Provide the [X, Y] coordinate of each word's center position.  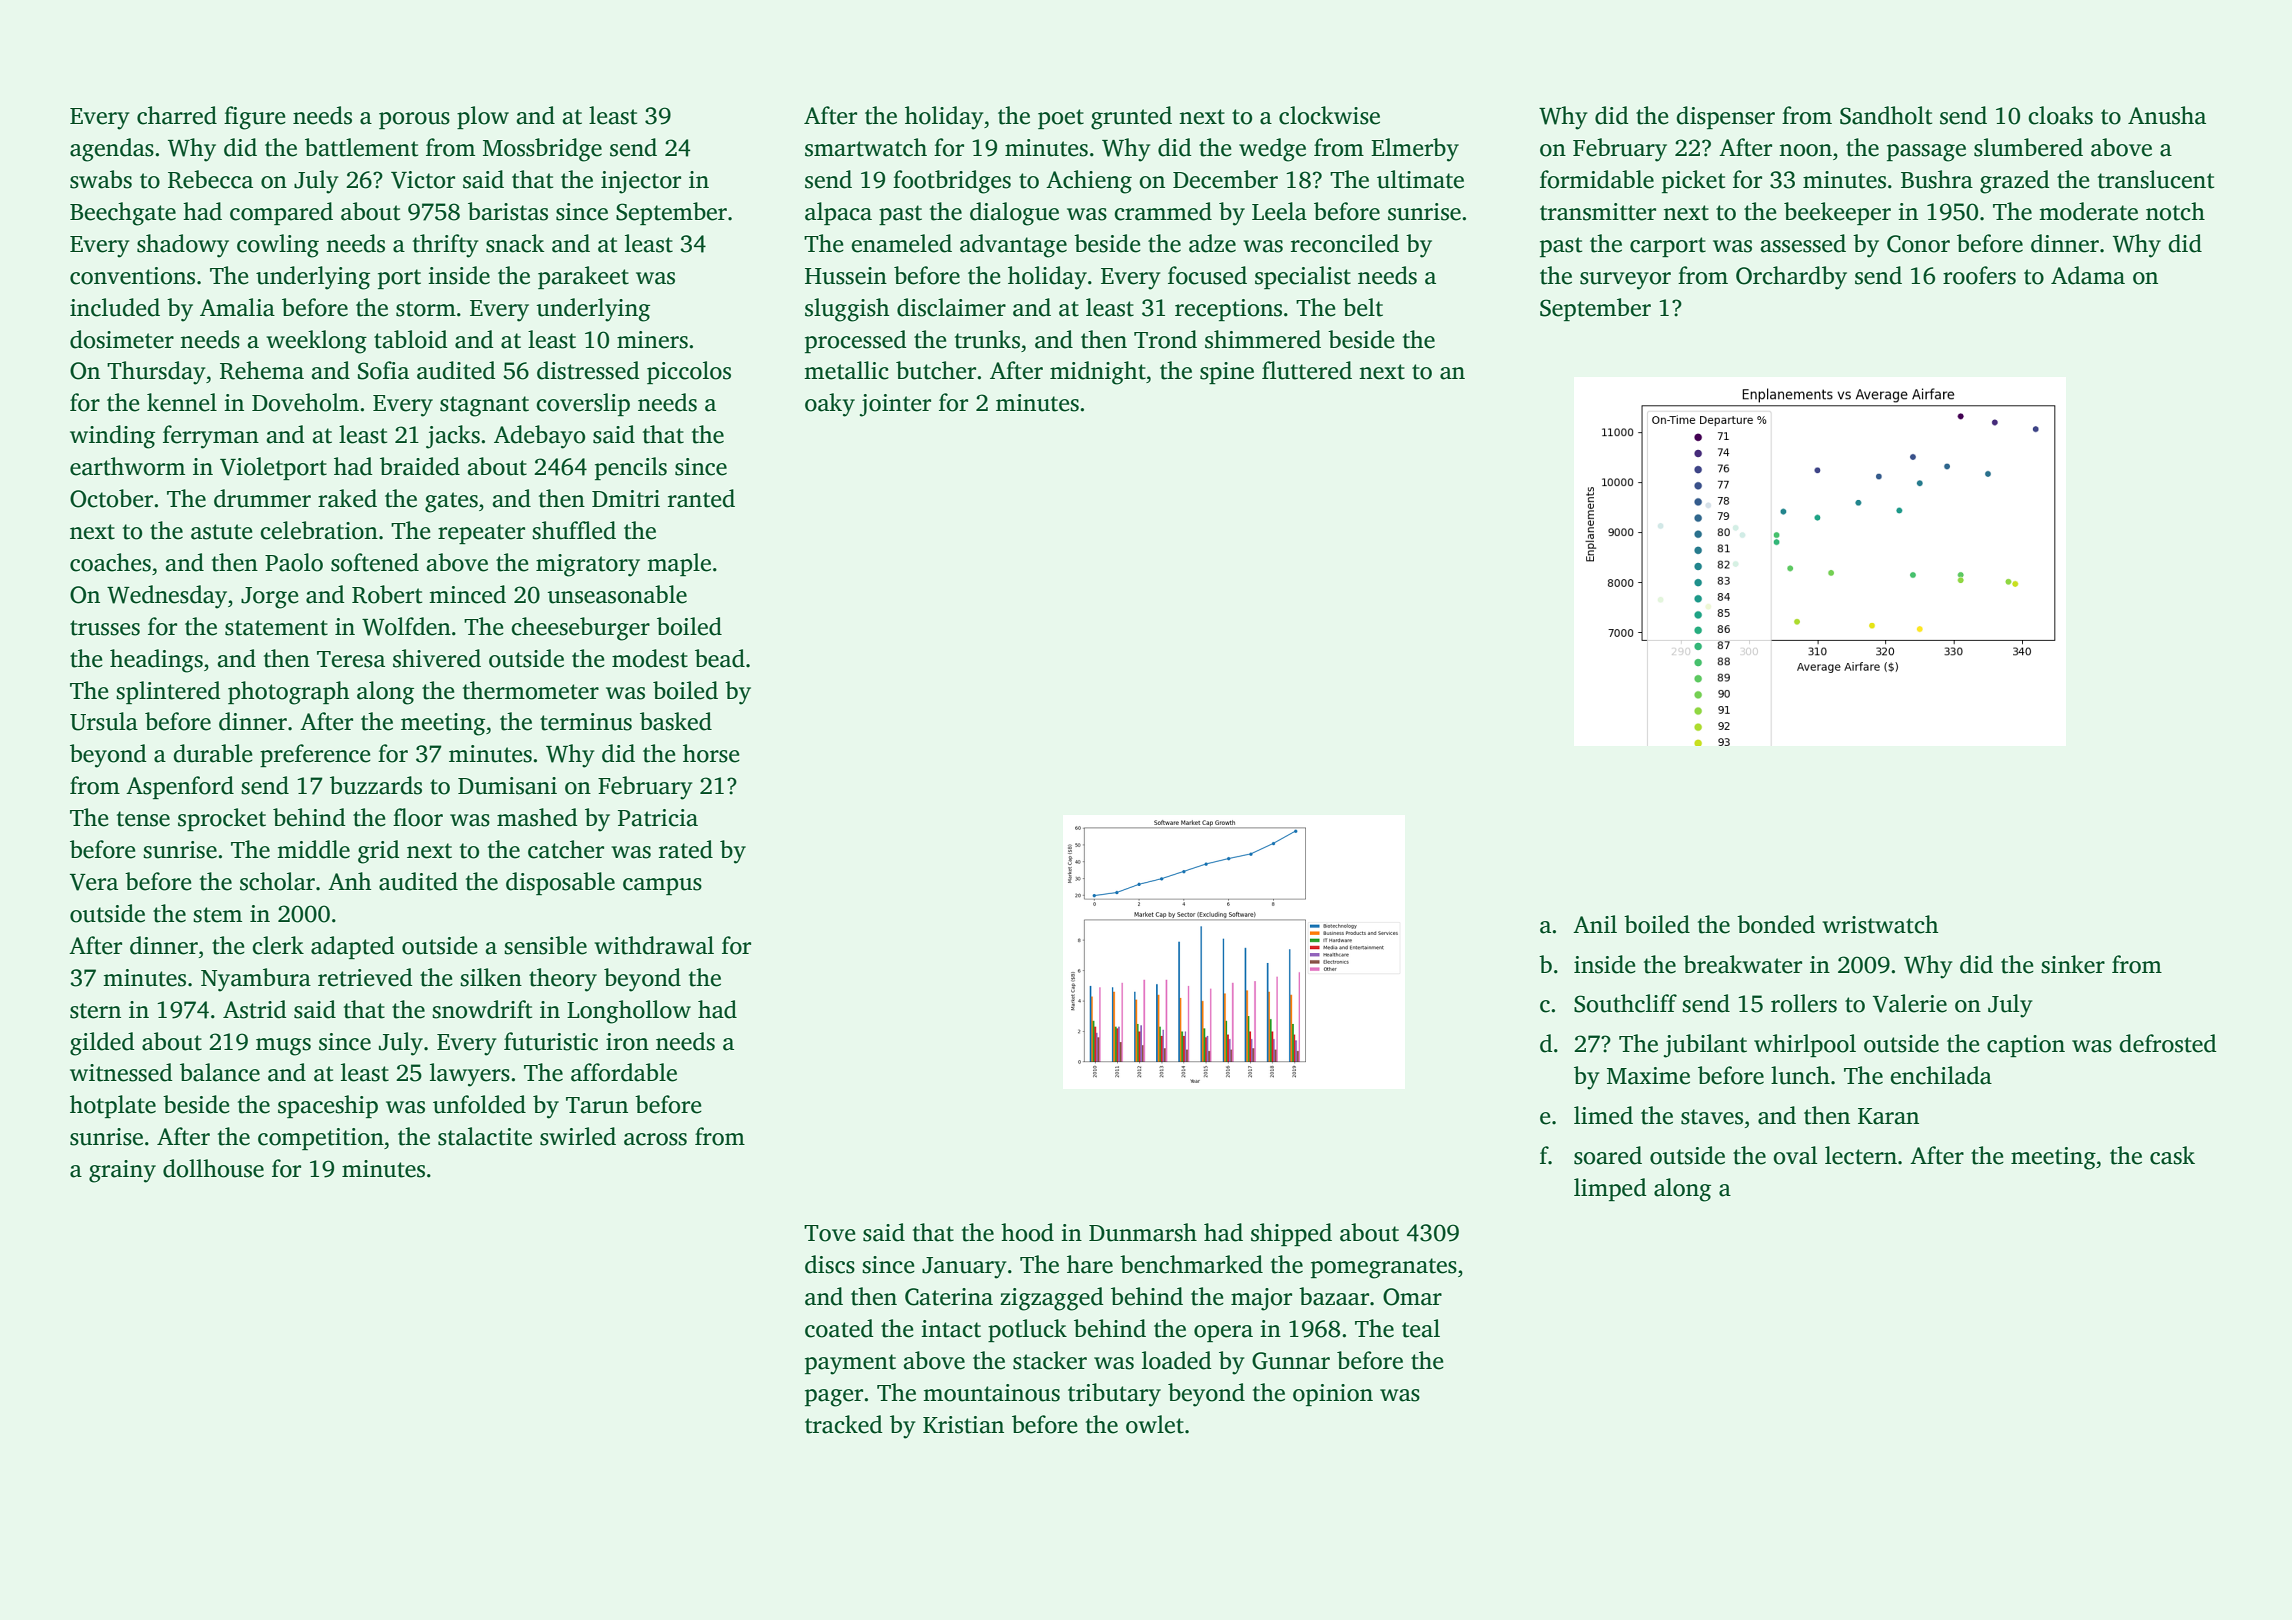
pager [834, 1398]
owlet [1155, 1424]
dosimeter [122, 339]
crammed [1163, 211]
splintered [168, 692]
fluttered [1307, 370]
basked [676, 721]
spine [1227, 373]
